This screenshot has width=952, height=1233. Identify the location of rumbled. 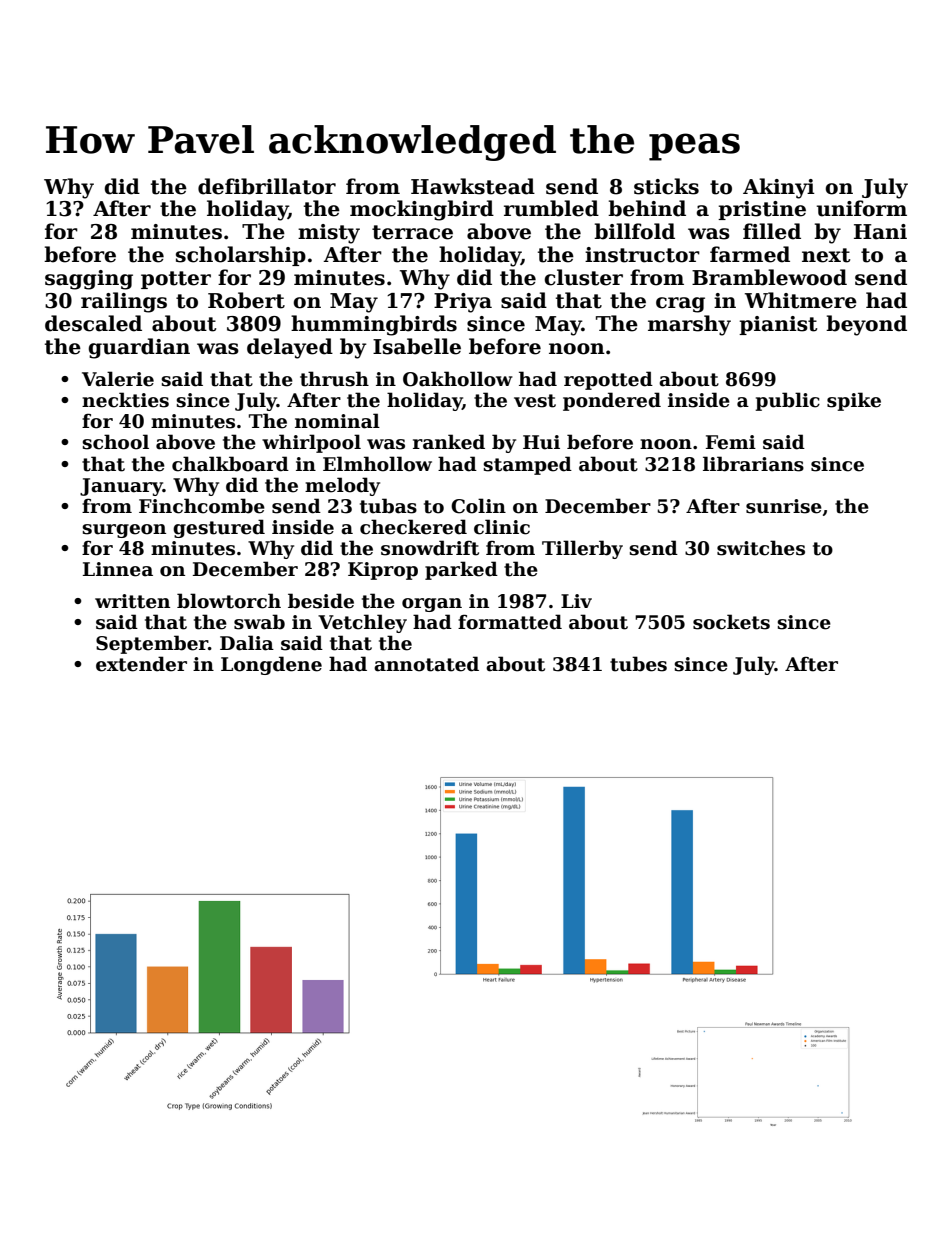
(551, 208).
